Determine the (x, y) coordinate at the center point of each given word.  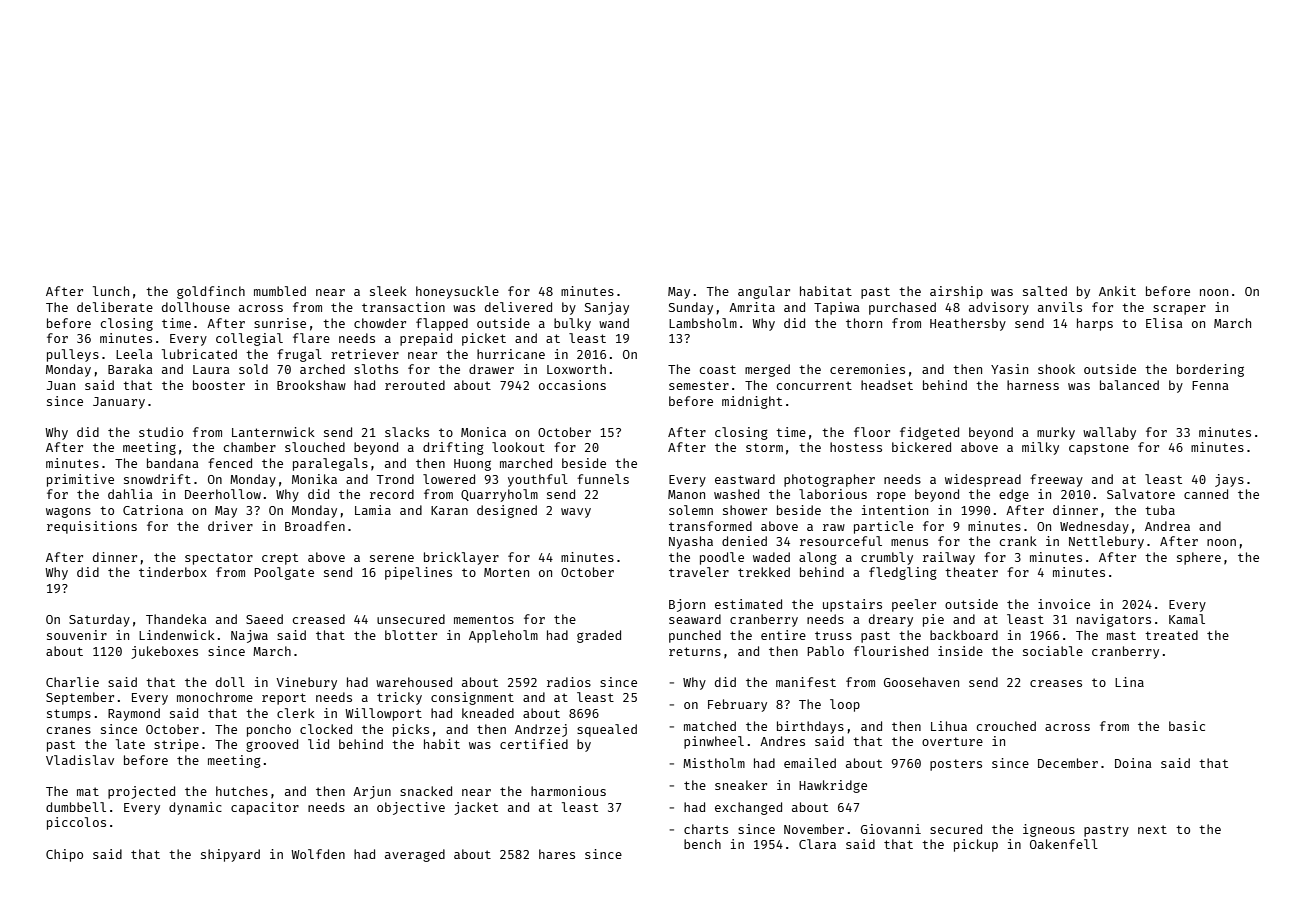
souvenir (77, 635)
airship (956, 292)
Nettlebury (1106, 542)
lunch (111, 291)
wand (614, 323)
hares (557, 854)
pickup (976, 845)
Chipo (64, 855)
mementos (484, 619)
